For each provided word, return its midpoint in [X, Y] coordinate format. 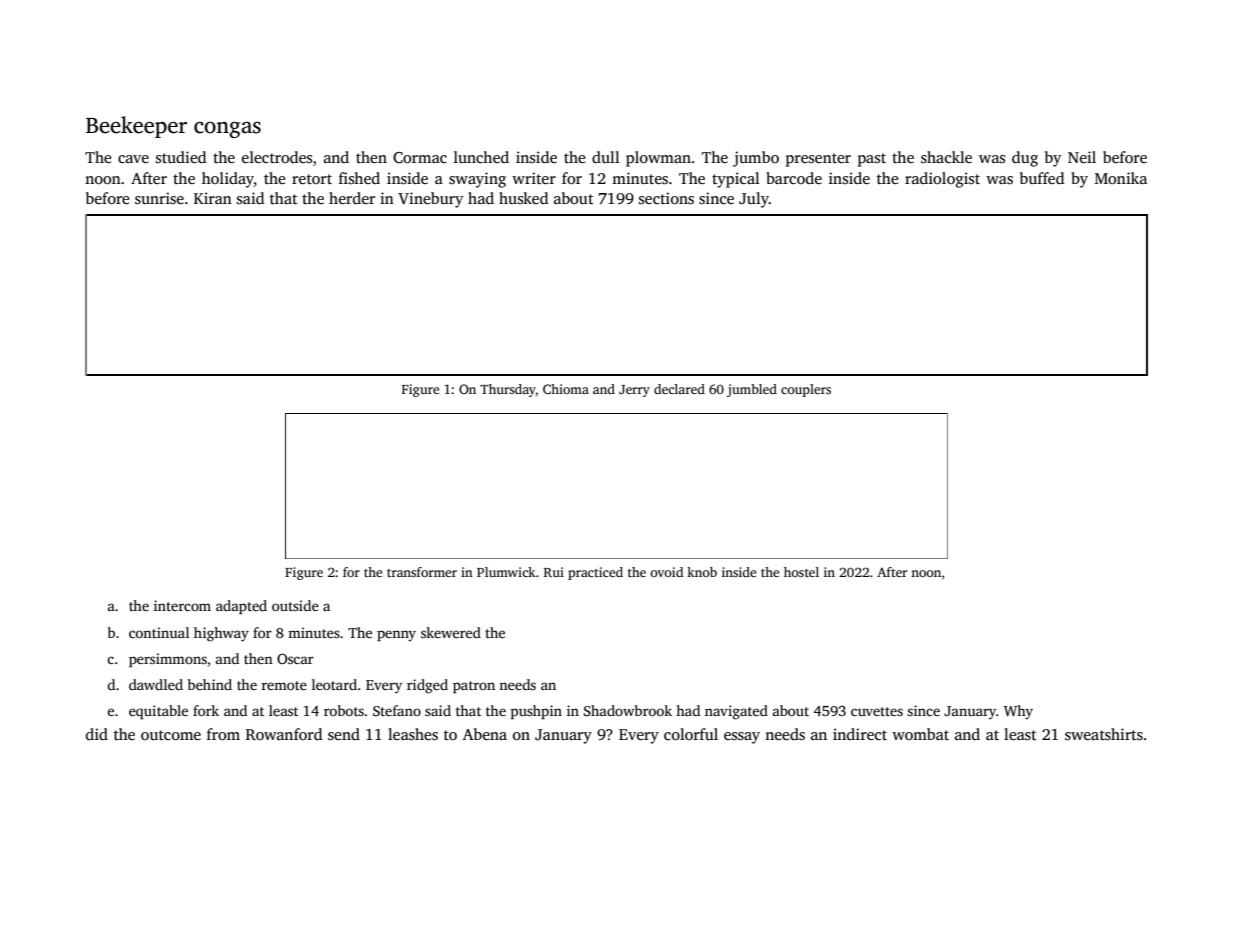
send [344, 734]
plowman [658, 159]
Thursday [508, 390]
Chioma [566, 389]
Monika [1121, 178]
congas [227, 130]
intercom [182, 605]
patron [474, 687]
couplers [806, 390]
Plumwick [506, 572]
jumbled [752, 390]
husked [523, 198]
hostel [801, 572]
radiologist [942, 180]
